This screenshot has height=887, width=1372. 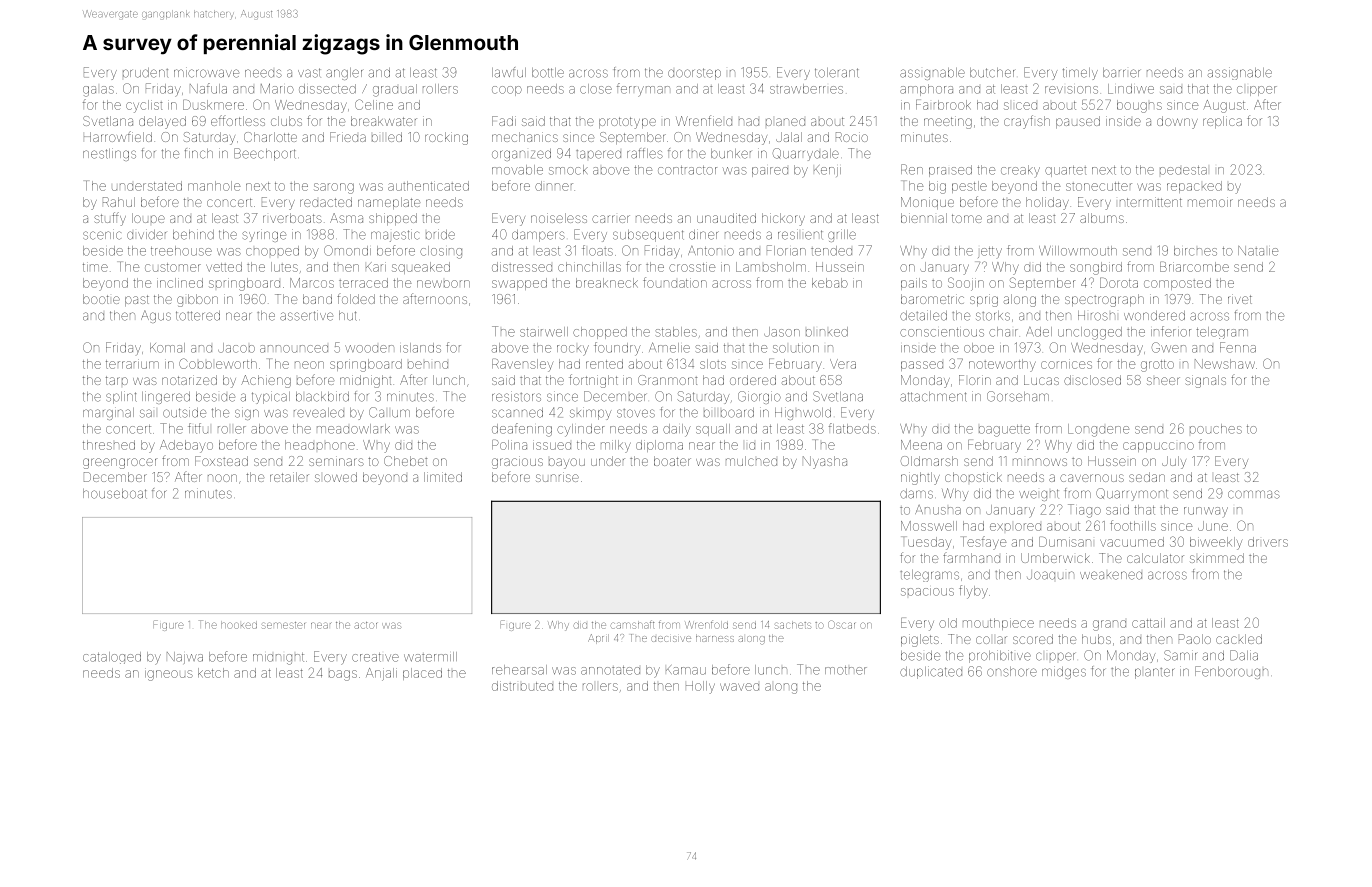 What do you see at coordinates (327, 89) in the screenshot?
I see `dissected` at bounding box center [327, 89].
